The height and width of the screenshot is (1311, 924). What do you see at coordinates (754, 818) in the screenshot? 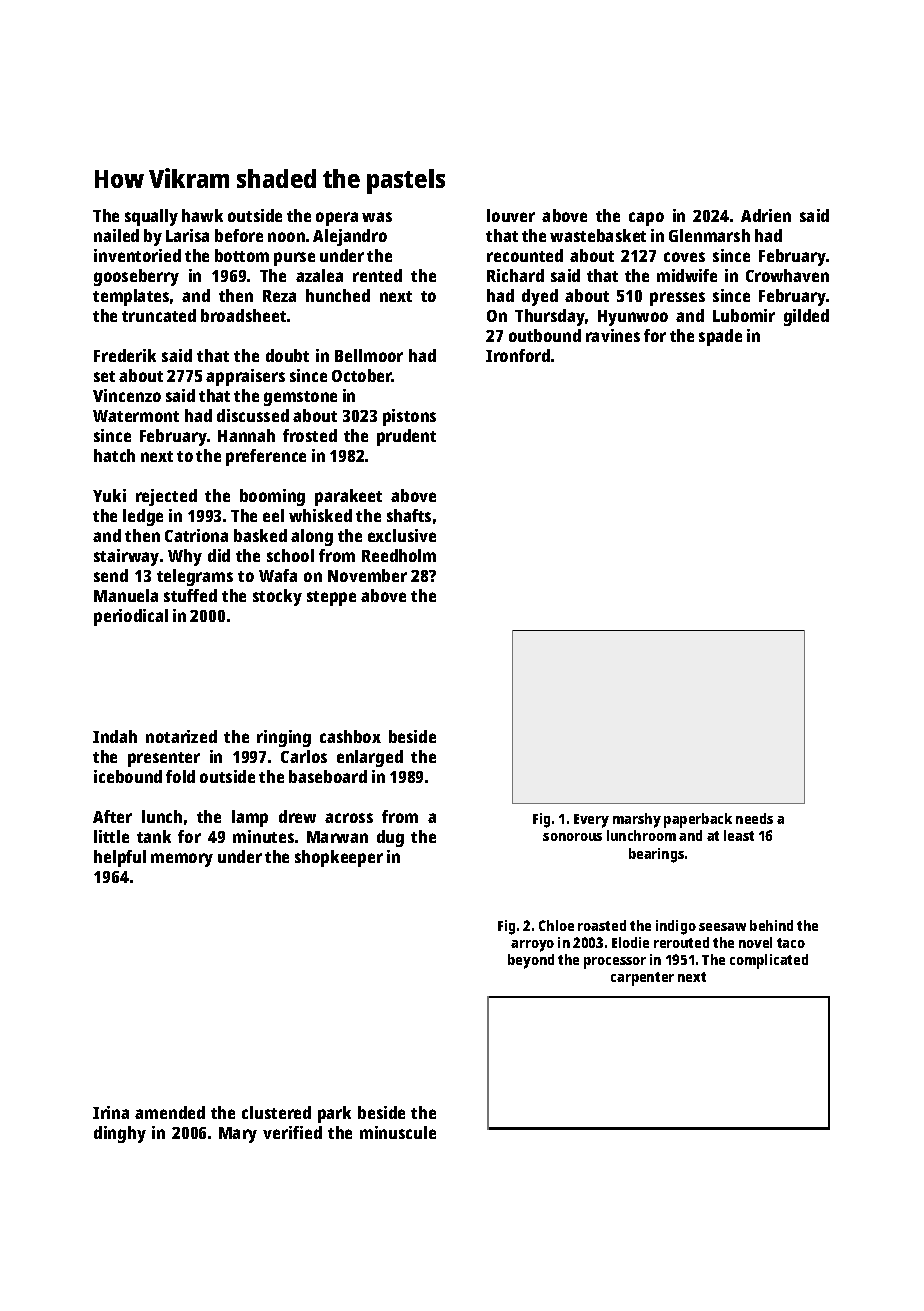
I see `needs` at bounding box center [754, 818].
